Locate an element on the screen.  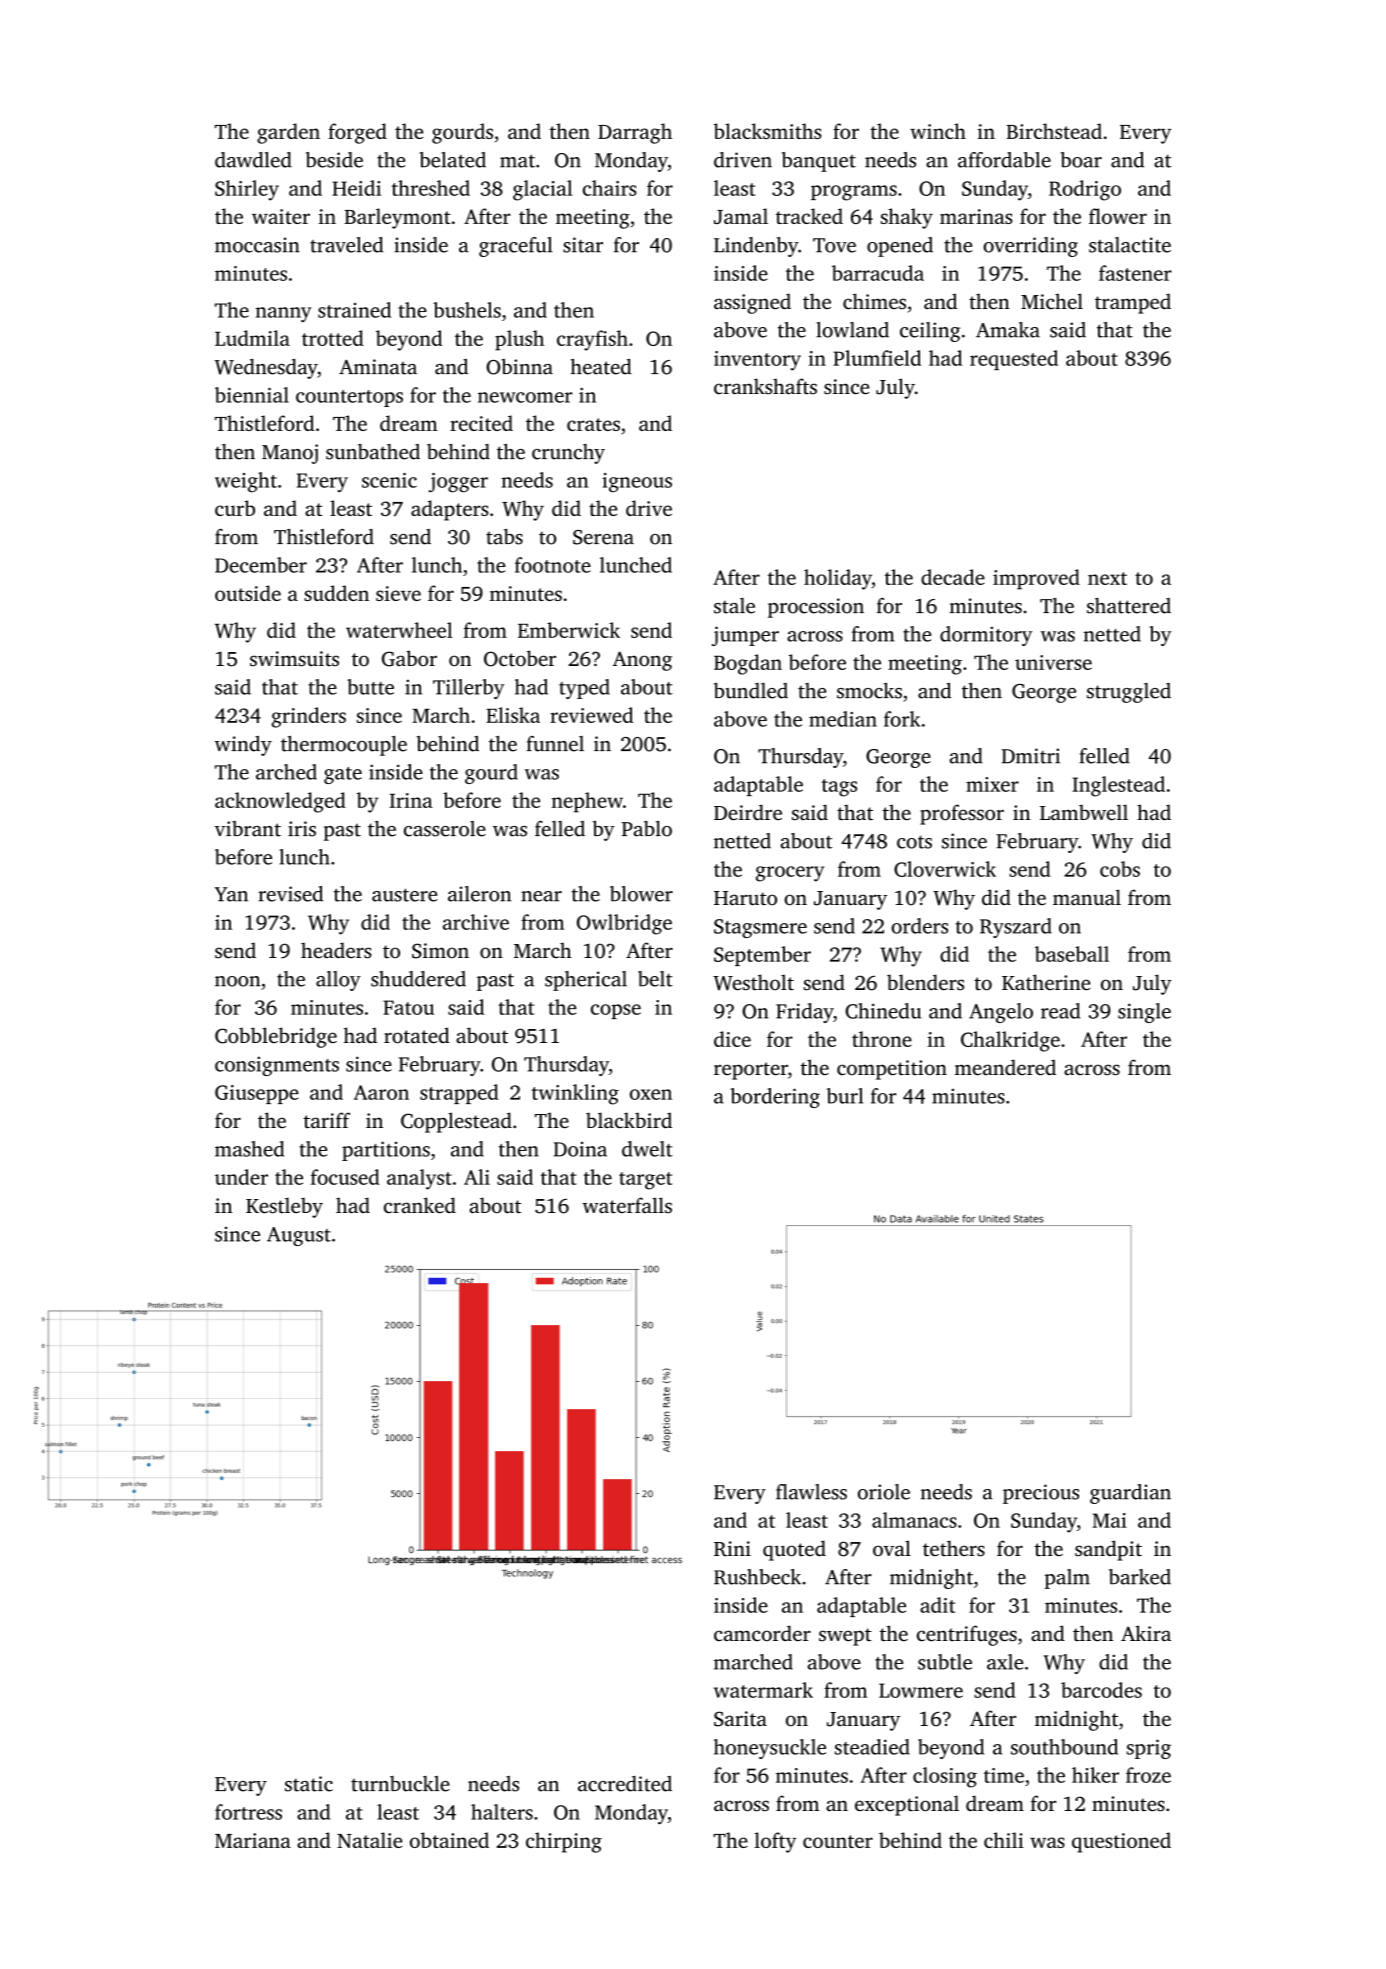
gate is located at coordinates (343, 775).
